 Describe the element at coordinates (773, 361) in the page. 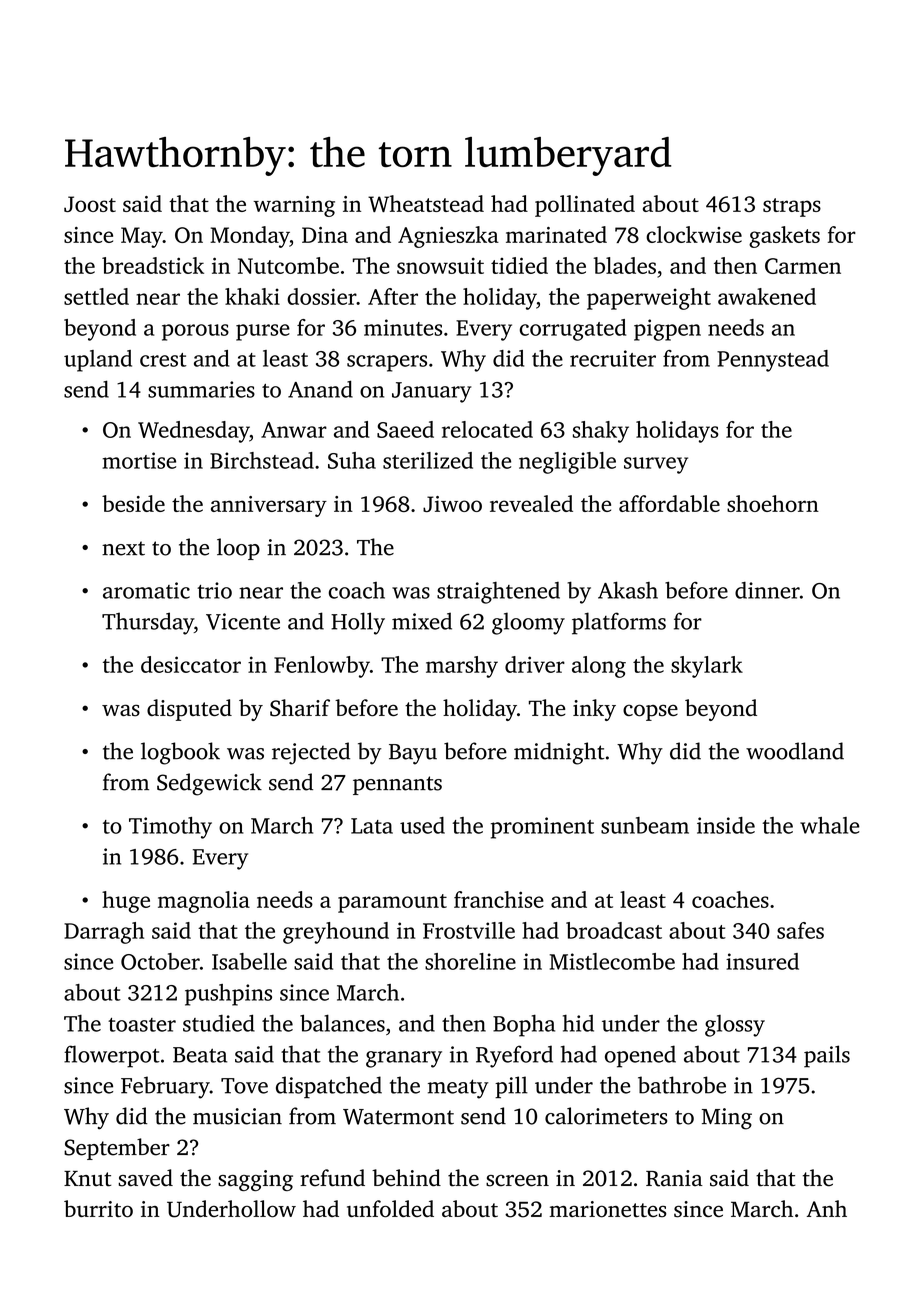

I see `Pennystead` at that location.
